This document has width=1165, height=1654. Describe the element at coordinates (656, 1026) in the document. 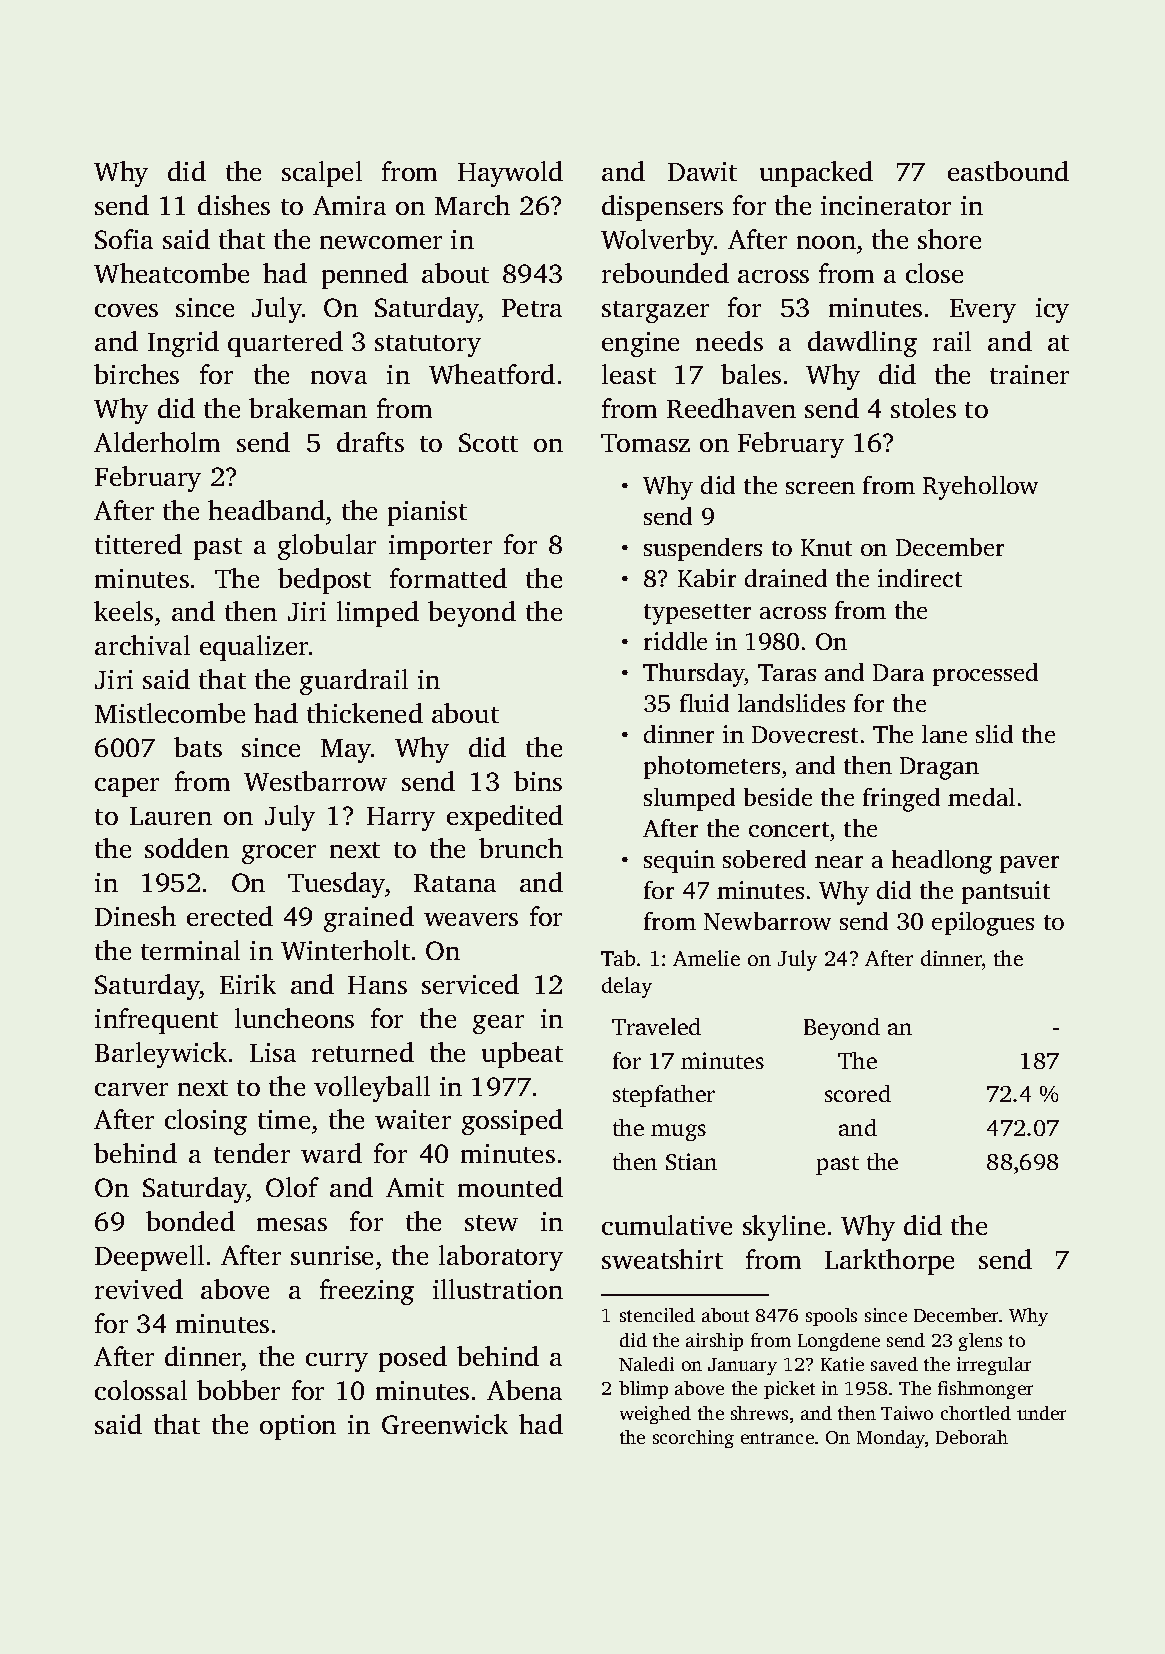

I see `Traveled` at that location.
